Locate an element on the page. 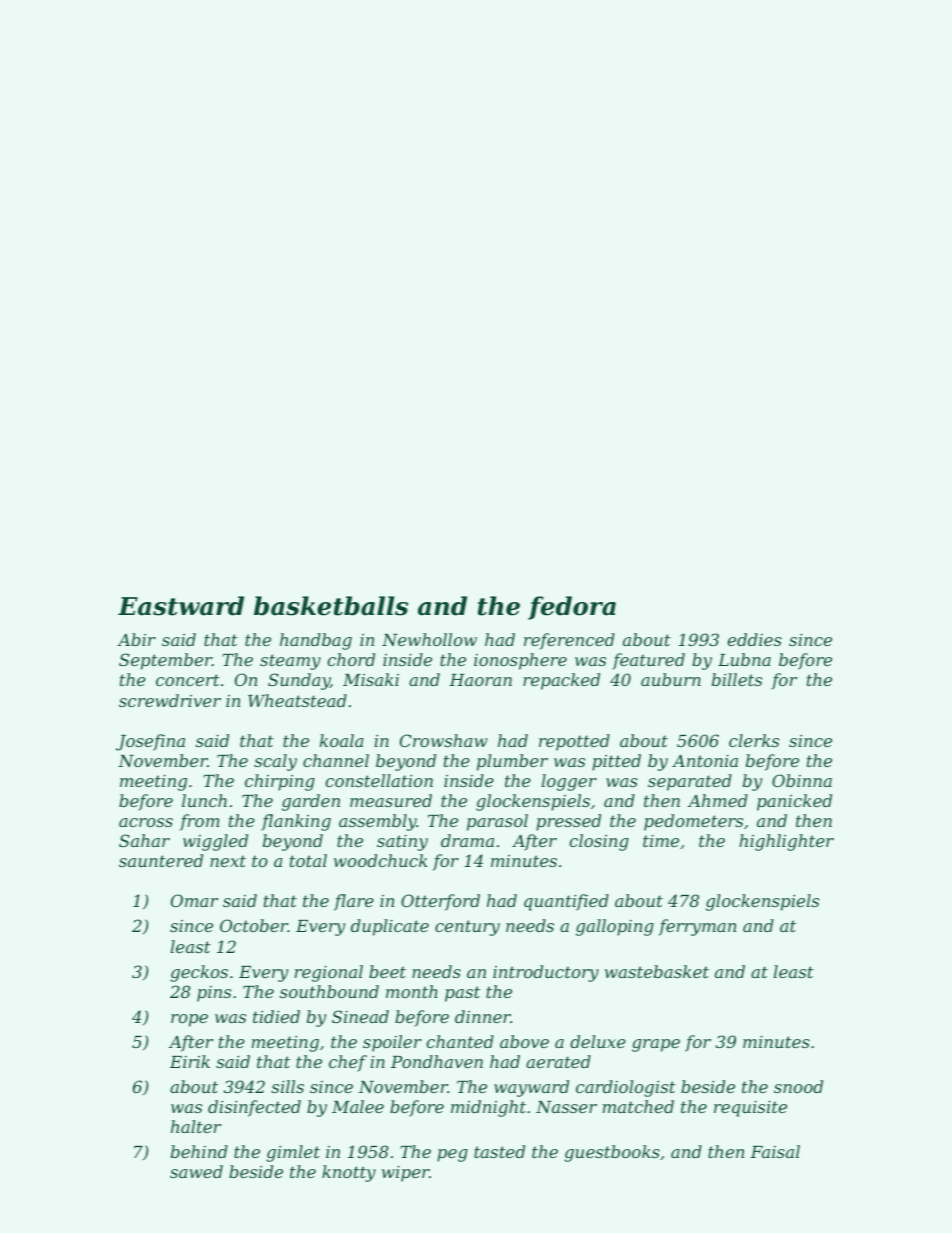 This image has height=1233, width=952. Sinead is located at coordinates (360, 1016).
